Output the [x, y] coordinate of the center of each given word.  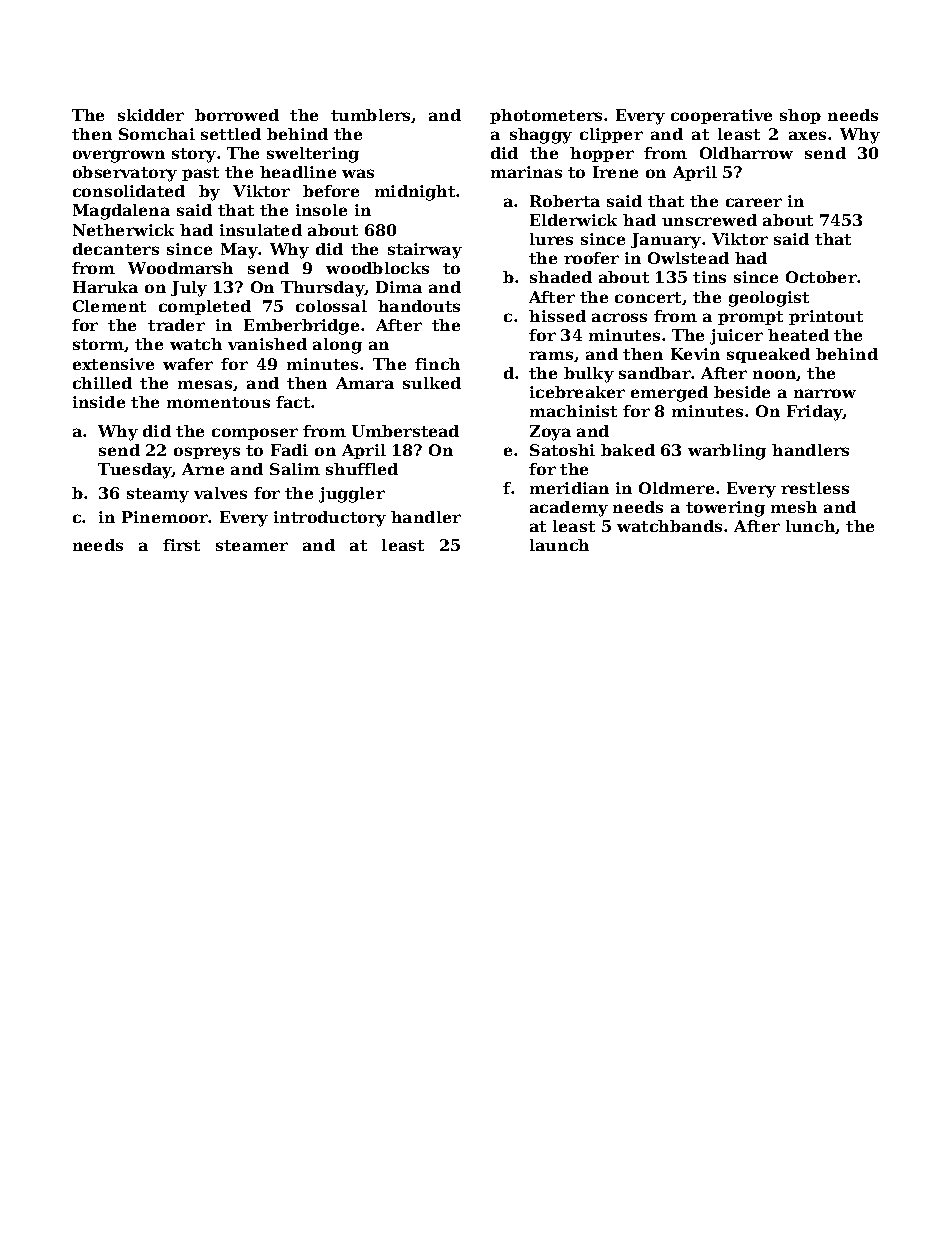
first [181, 545]
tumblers [370, 115]
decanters [116, 249]
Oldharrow [746, 153]
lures [551, 239]
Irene [615, 172]
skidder [151, 115]
